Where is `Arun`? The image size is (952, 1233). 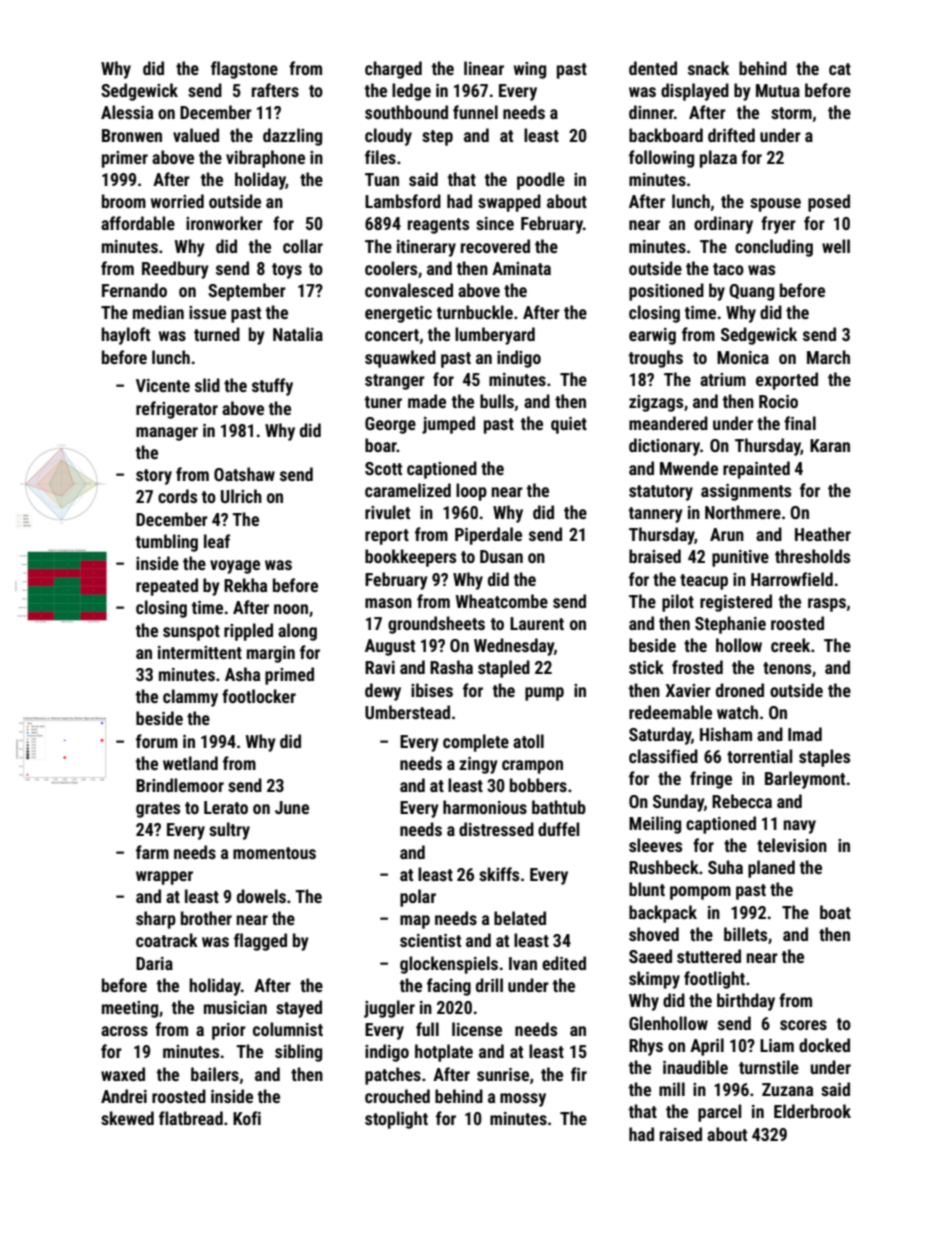 Arun is located at coordinates (727, 534).
